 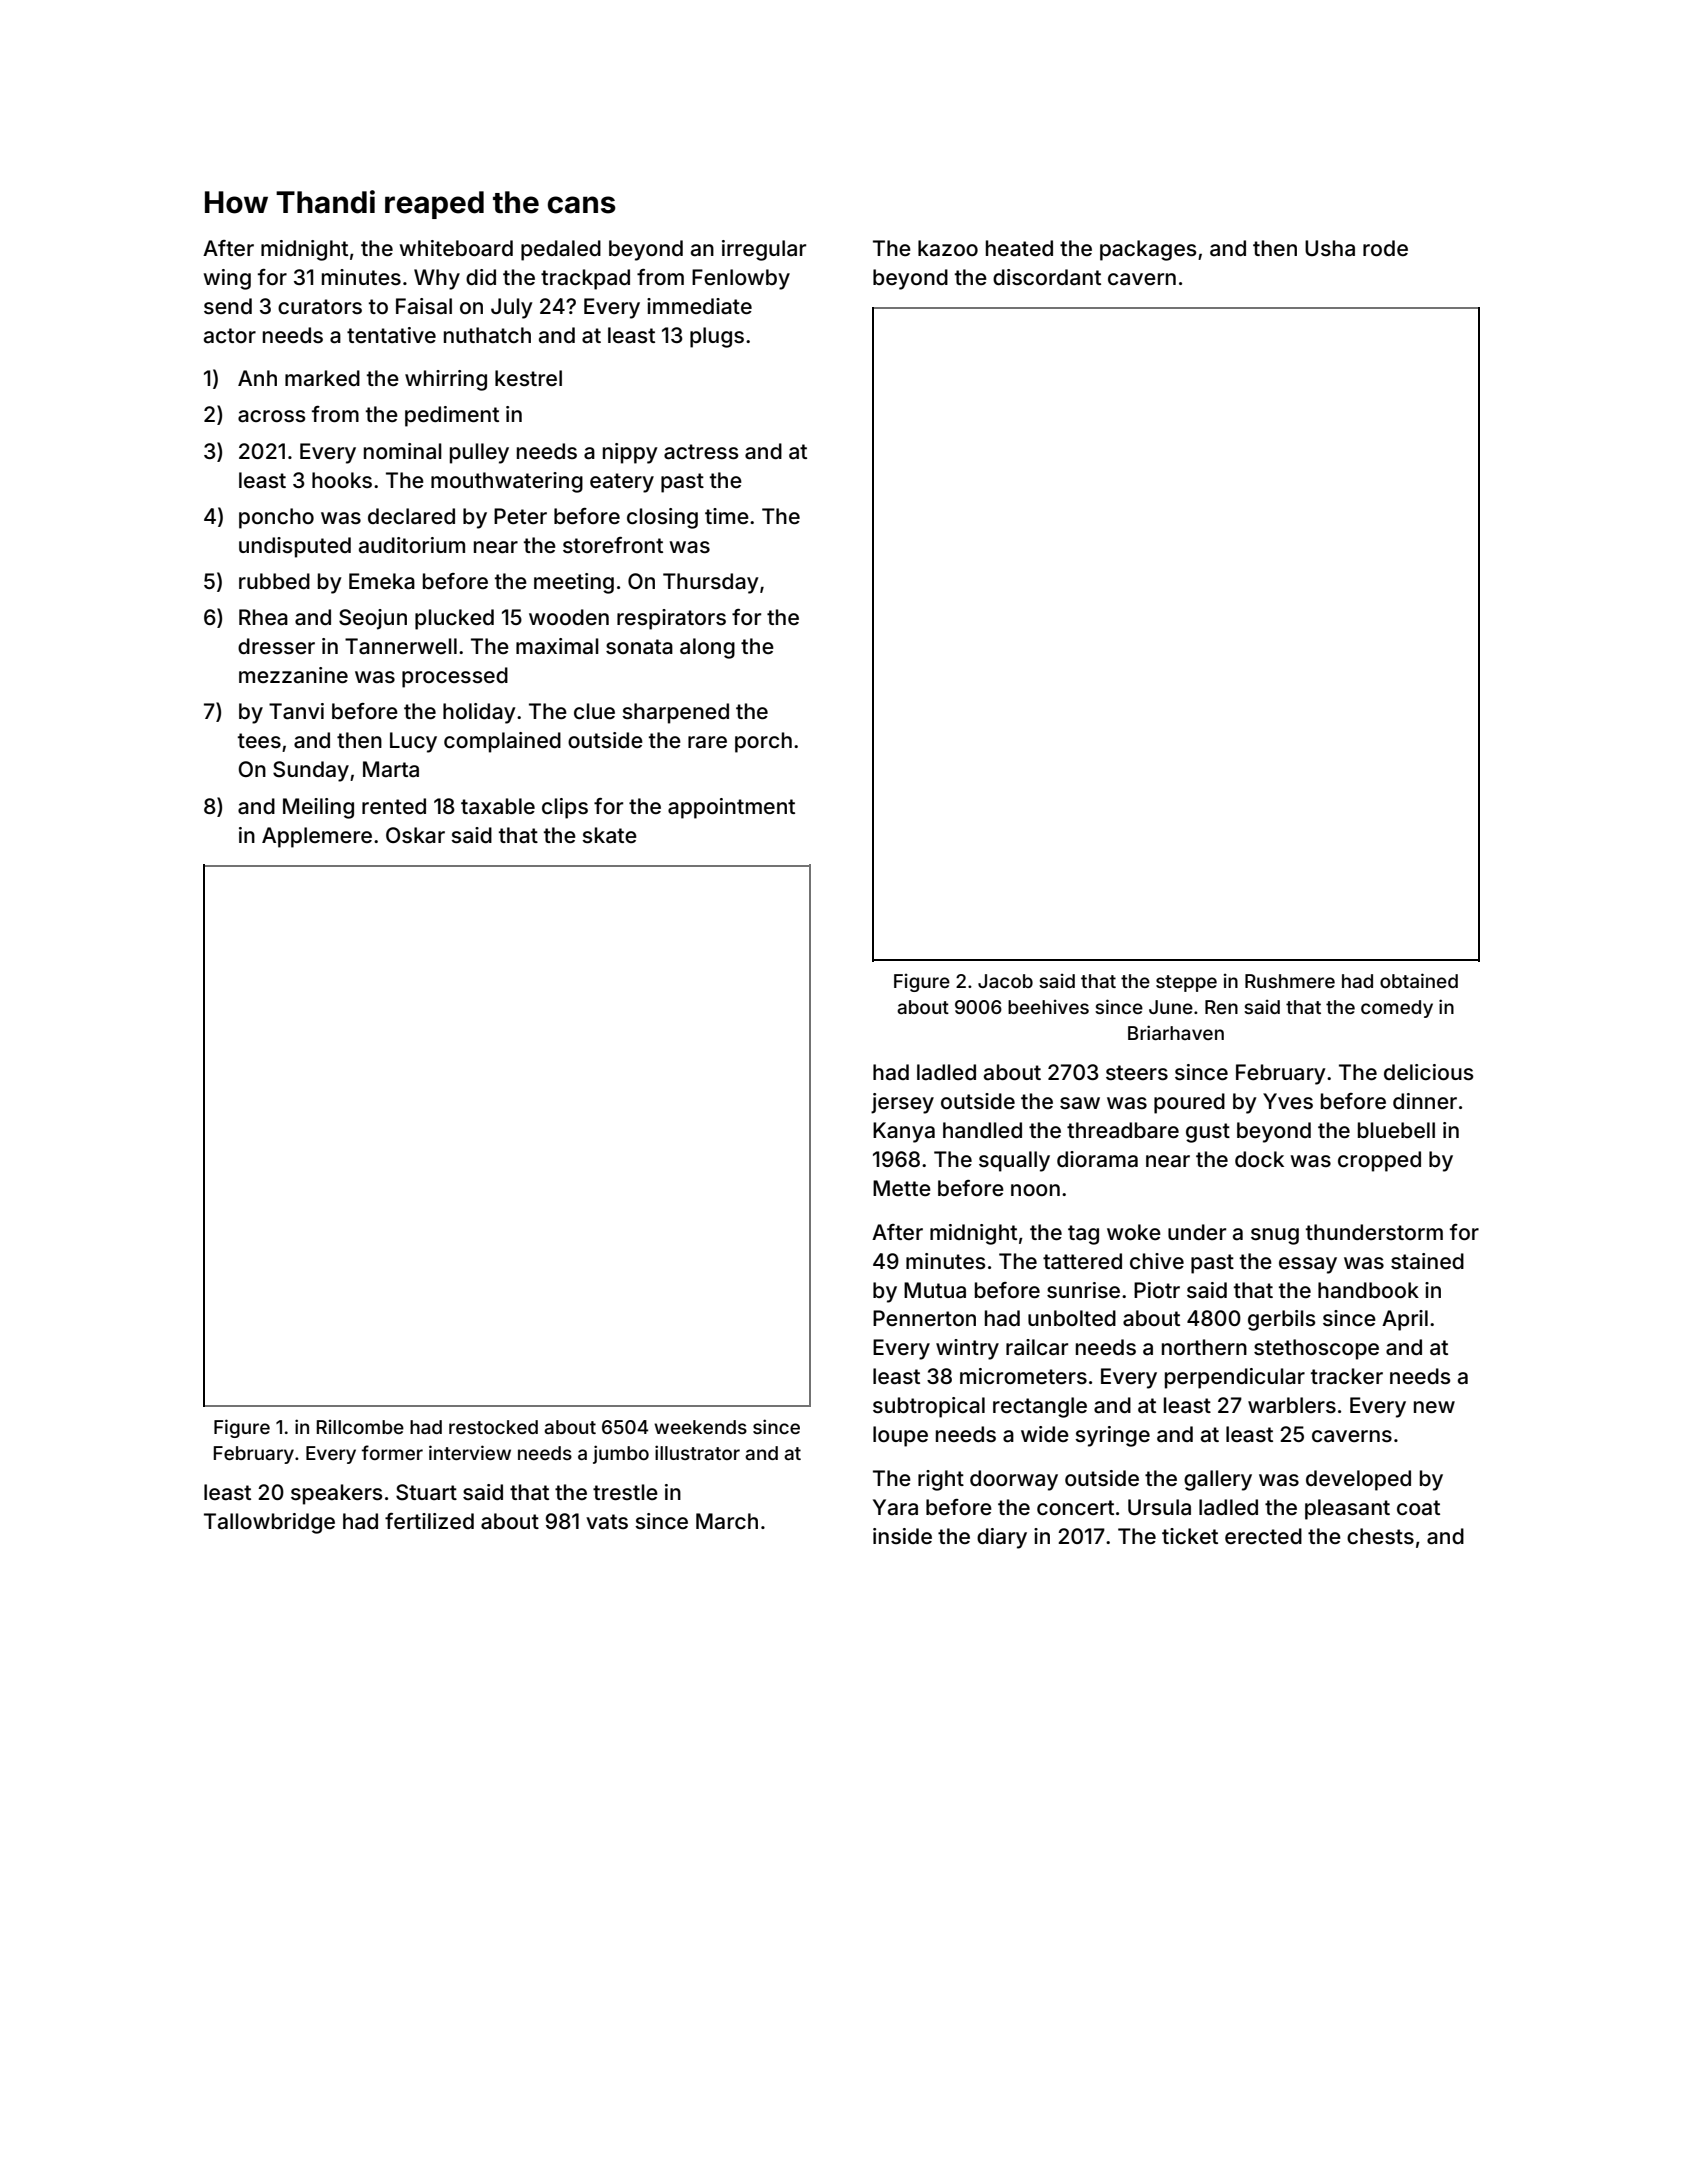 What do you see at coordinates (269, 1523) in the screenshot?
I see `Tallowbridge` at bounding box center [269, 1523].
